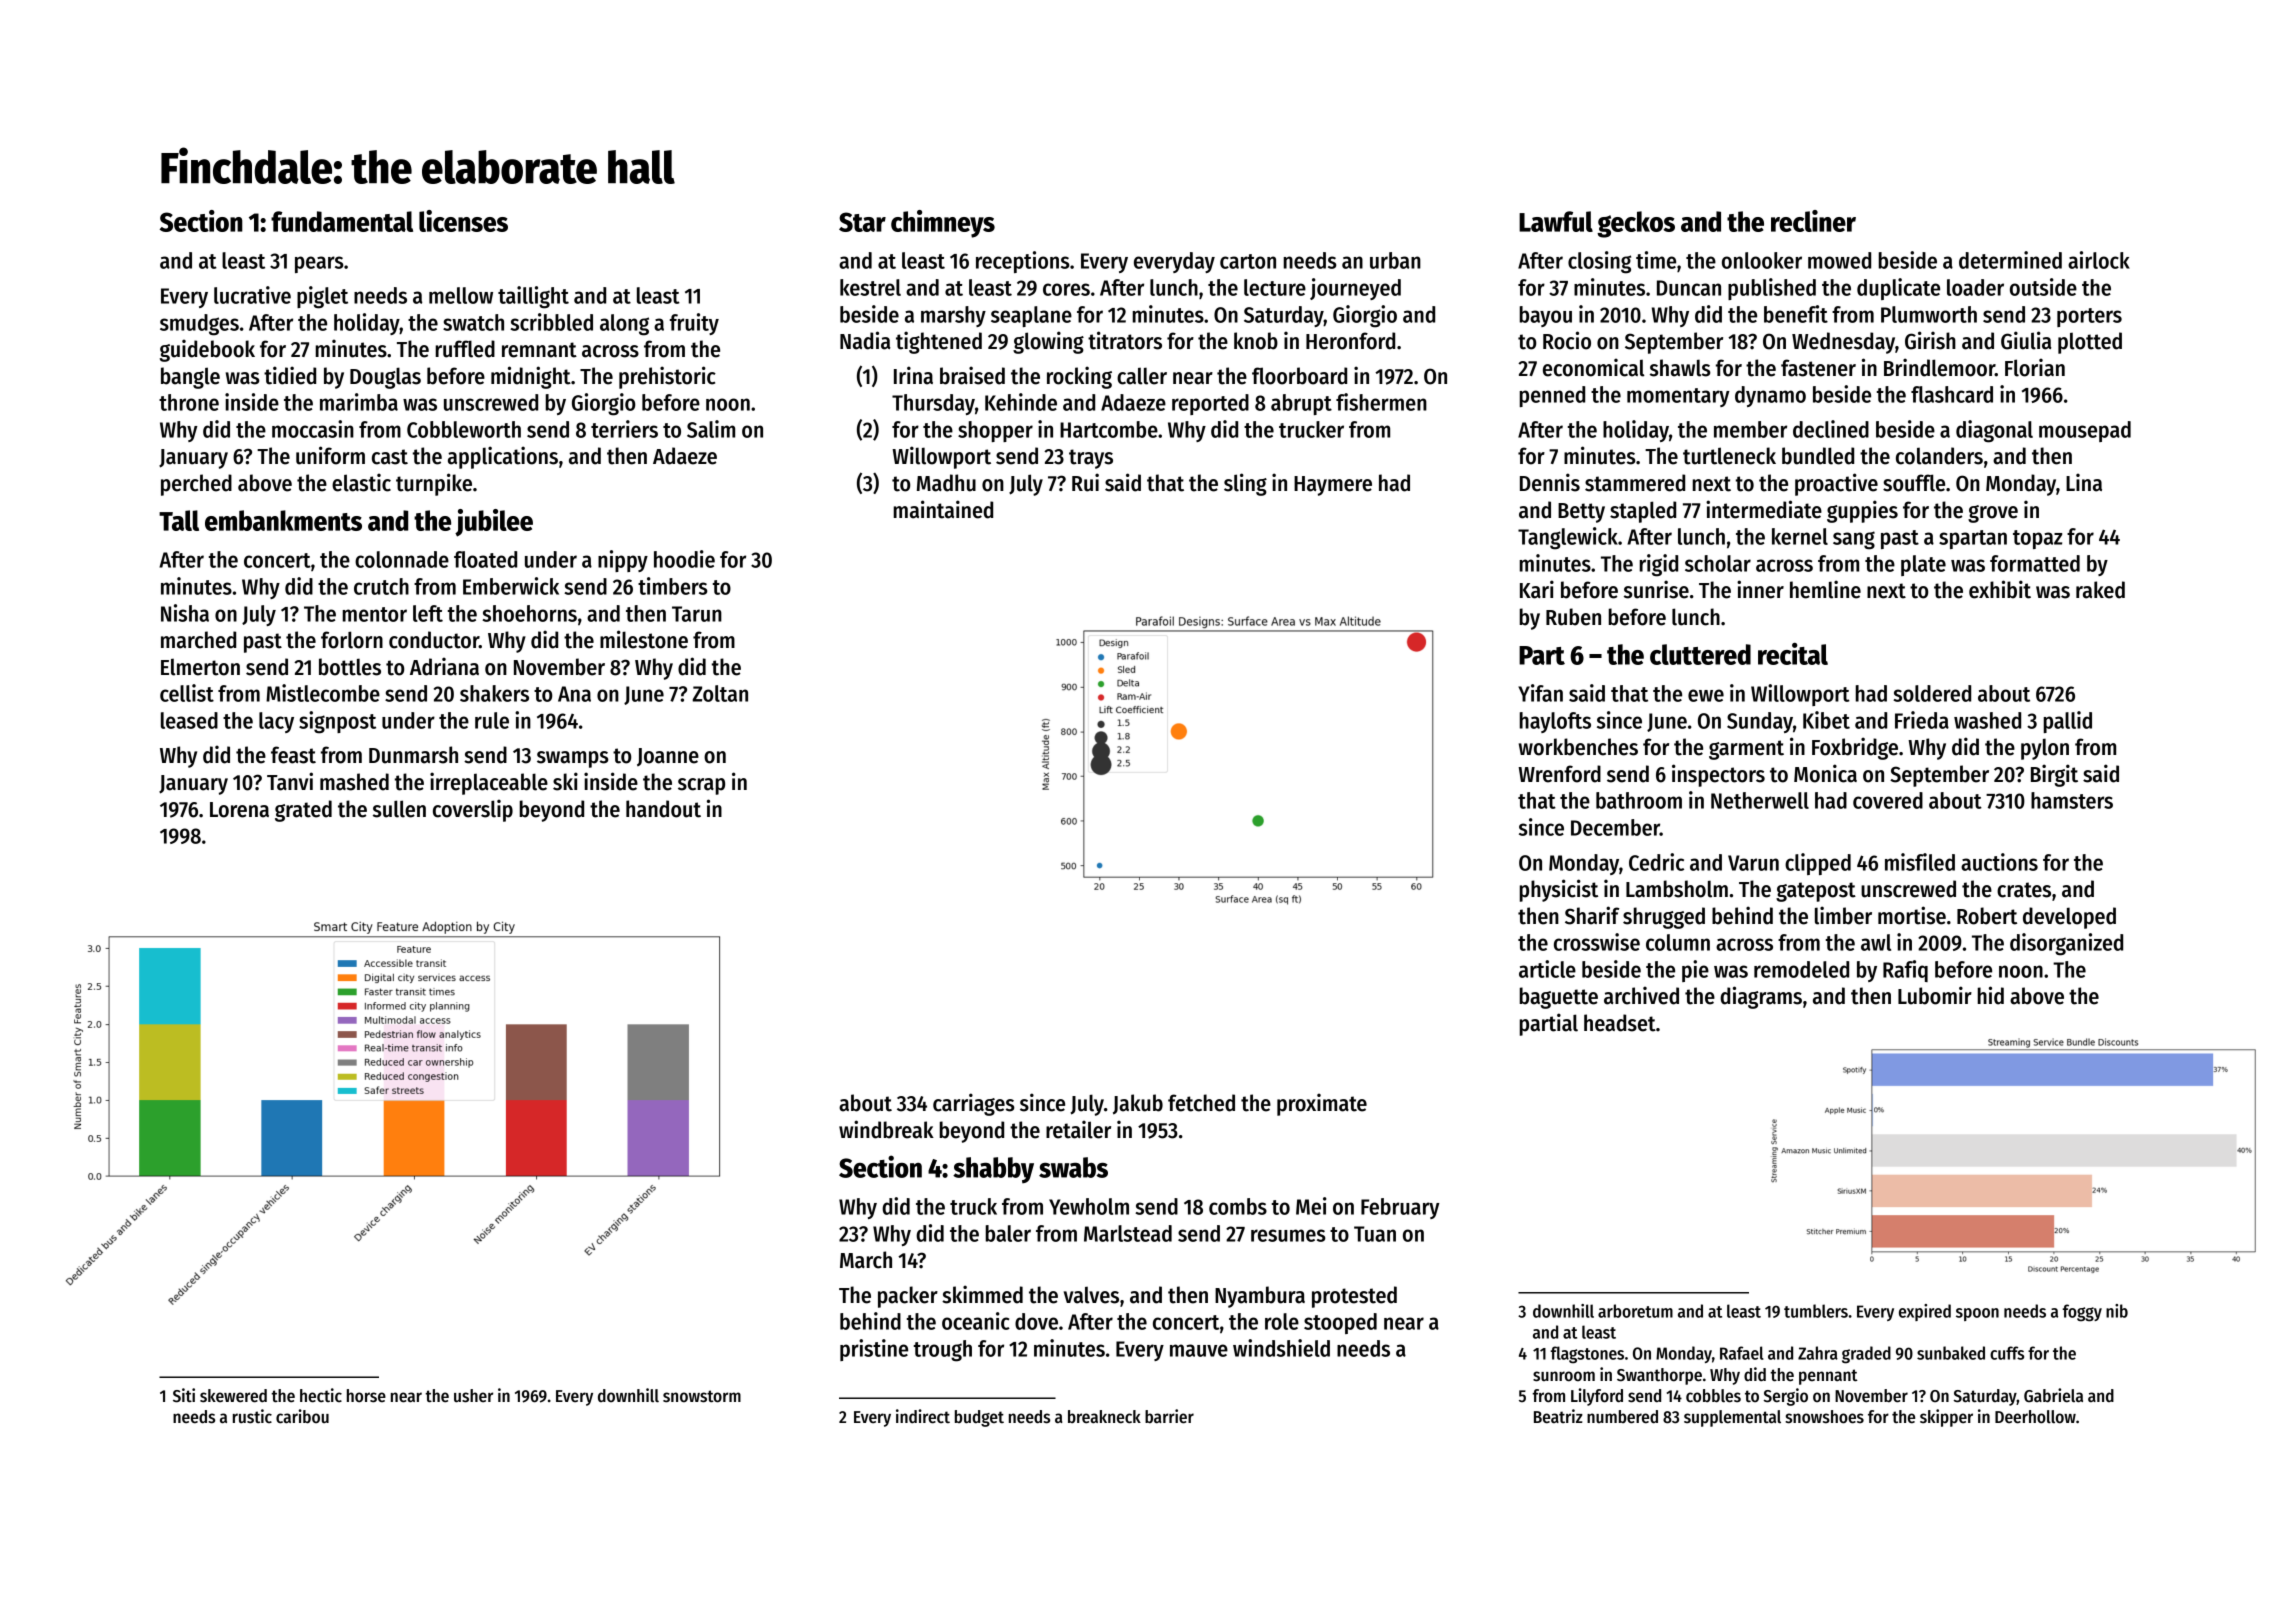  I want to click on raked, so click(2100, 590).
